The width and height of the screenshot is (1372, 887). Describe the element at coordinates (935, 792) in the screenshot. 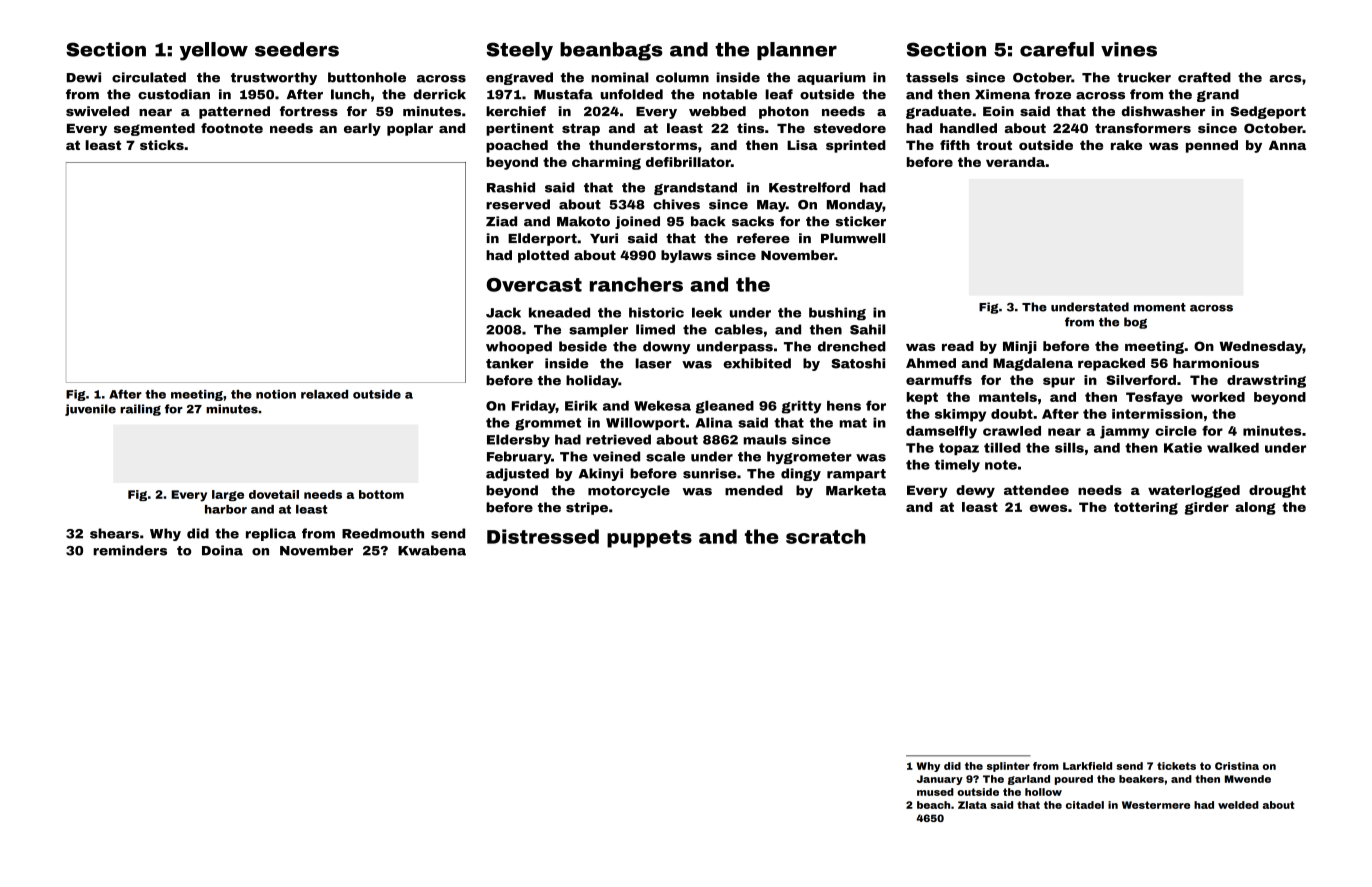

I see `mused` at that location.
